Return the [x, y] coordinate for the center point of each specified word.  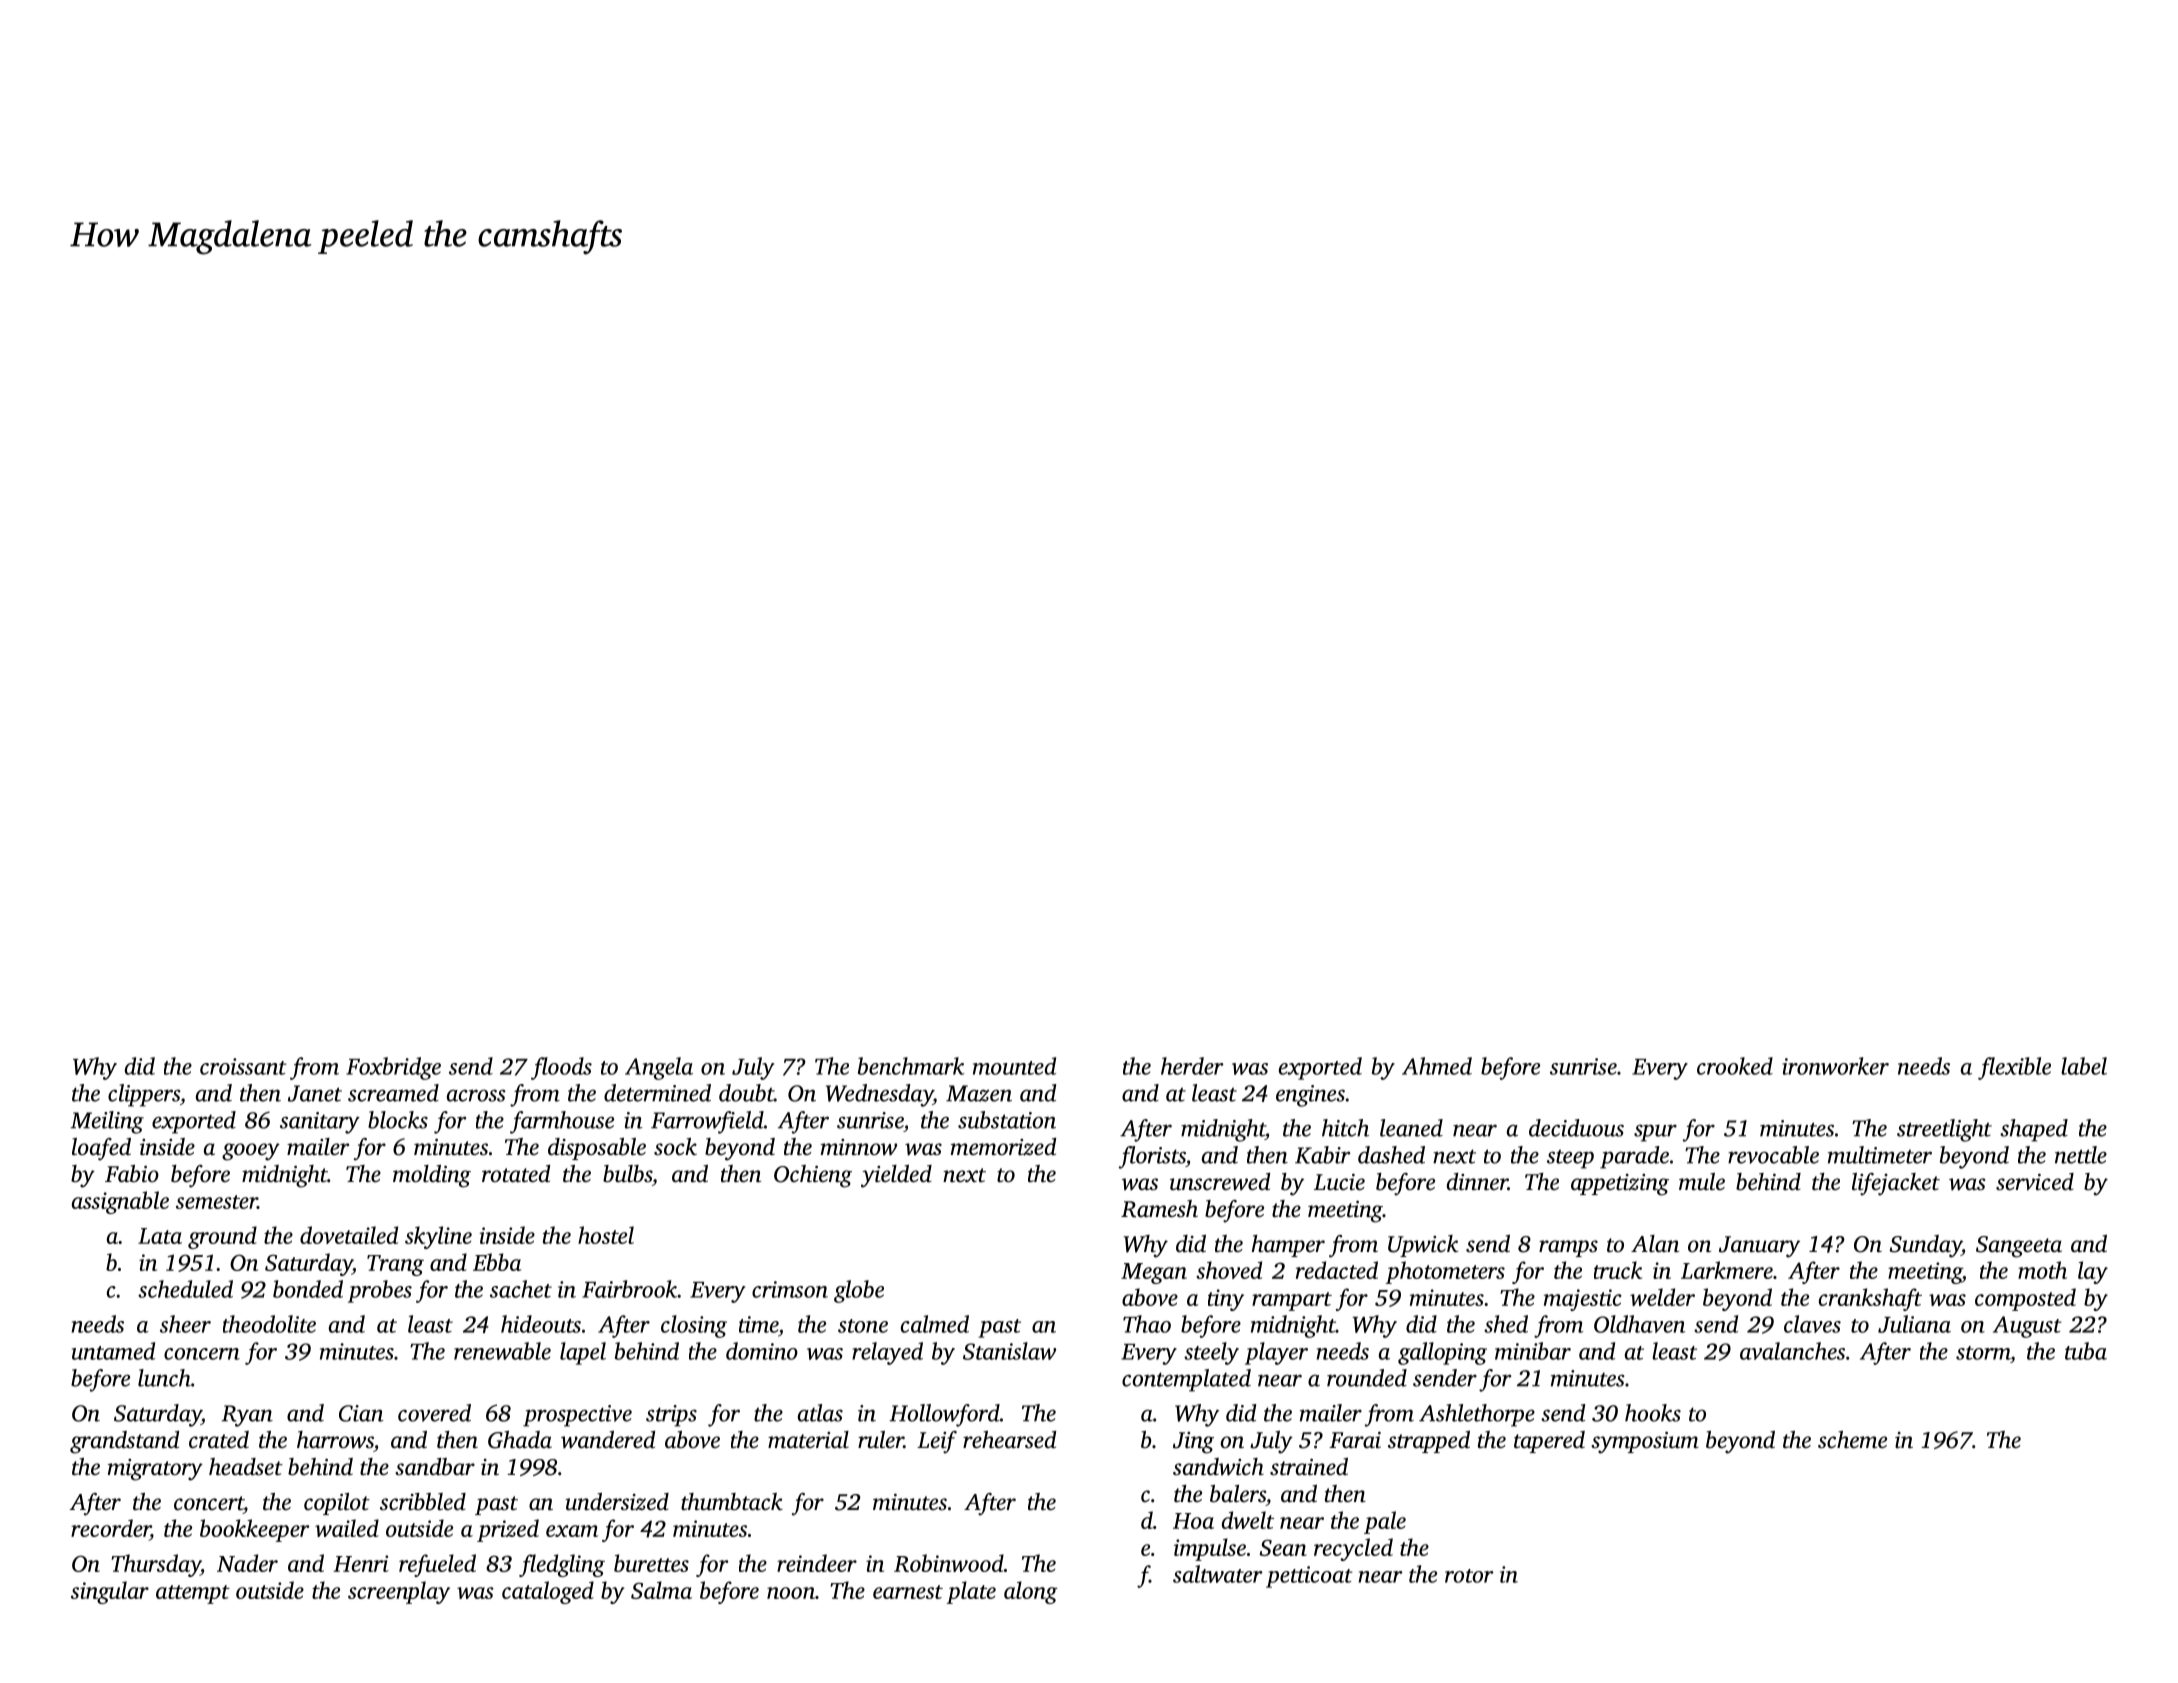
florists [1152, 1157]
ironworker [1835, 1066]
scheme [1852, 1440]
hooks [1653, 1413]
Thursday [156, 1565]
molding [432, 1176]
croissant [243, 1066]
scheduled [185, 1289]
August [2027, 1327]
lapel [583, 1353]
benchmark [911, 1066]
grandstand [124, 1442]
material [808, 1440]
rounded [1367, 1378]
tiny [1226, 1300]
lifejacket [1896, 1184]
